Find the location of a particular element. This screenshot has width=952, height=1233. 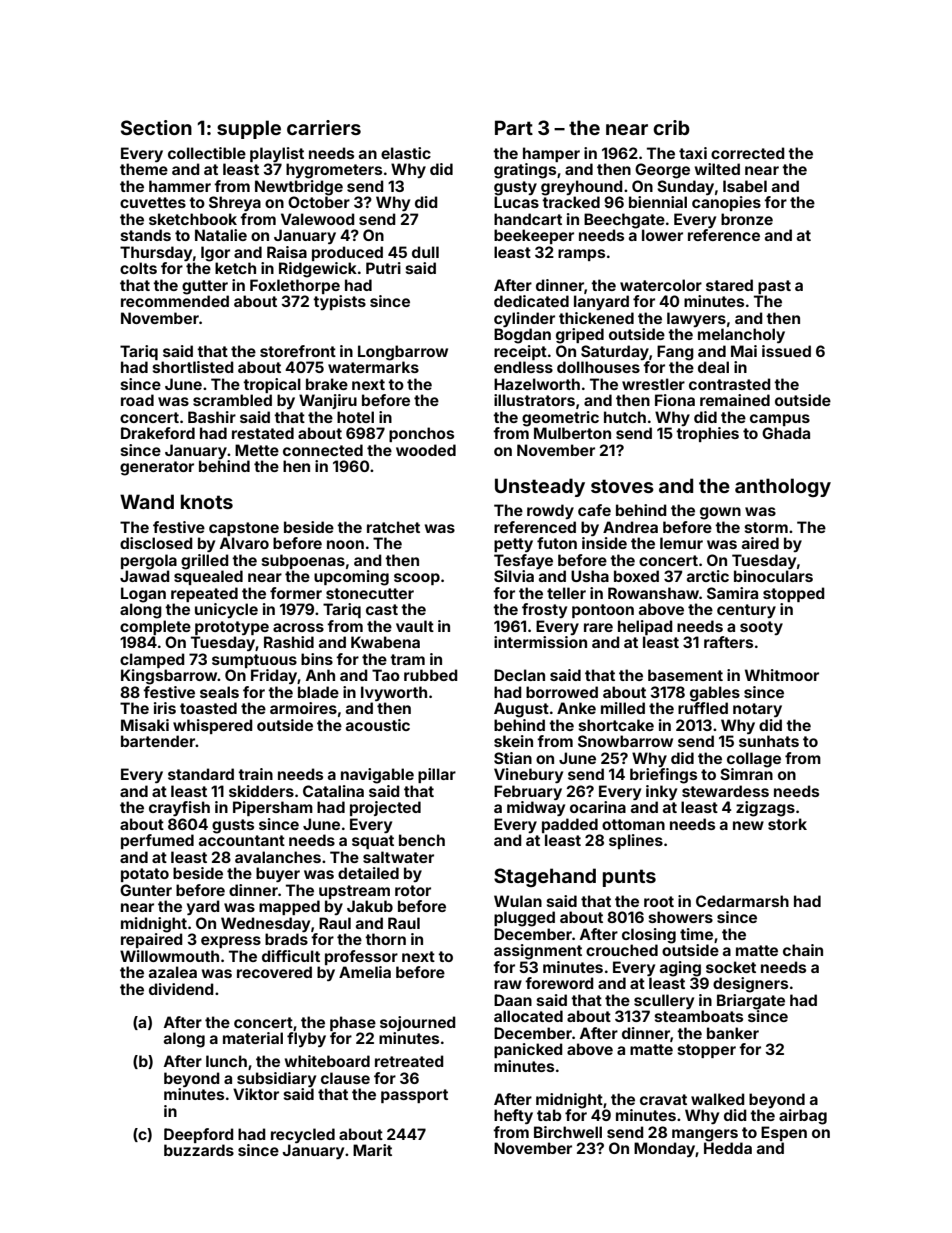

Part is located at coordinates (514, 127).
